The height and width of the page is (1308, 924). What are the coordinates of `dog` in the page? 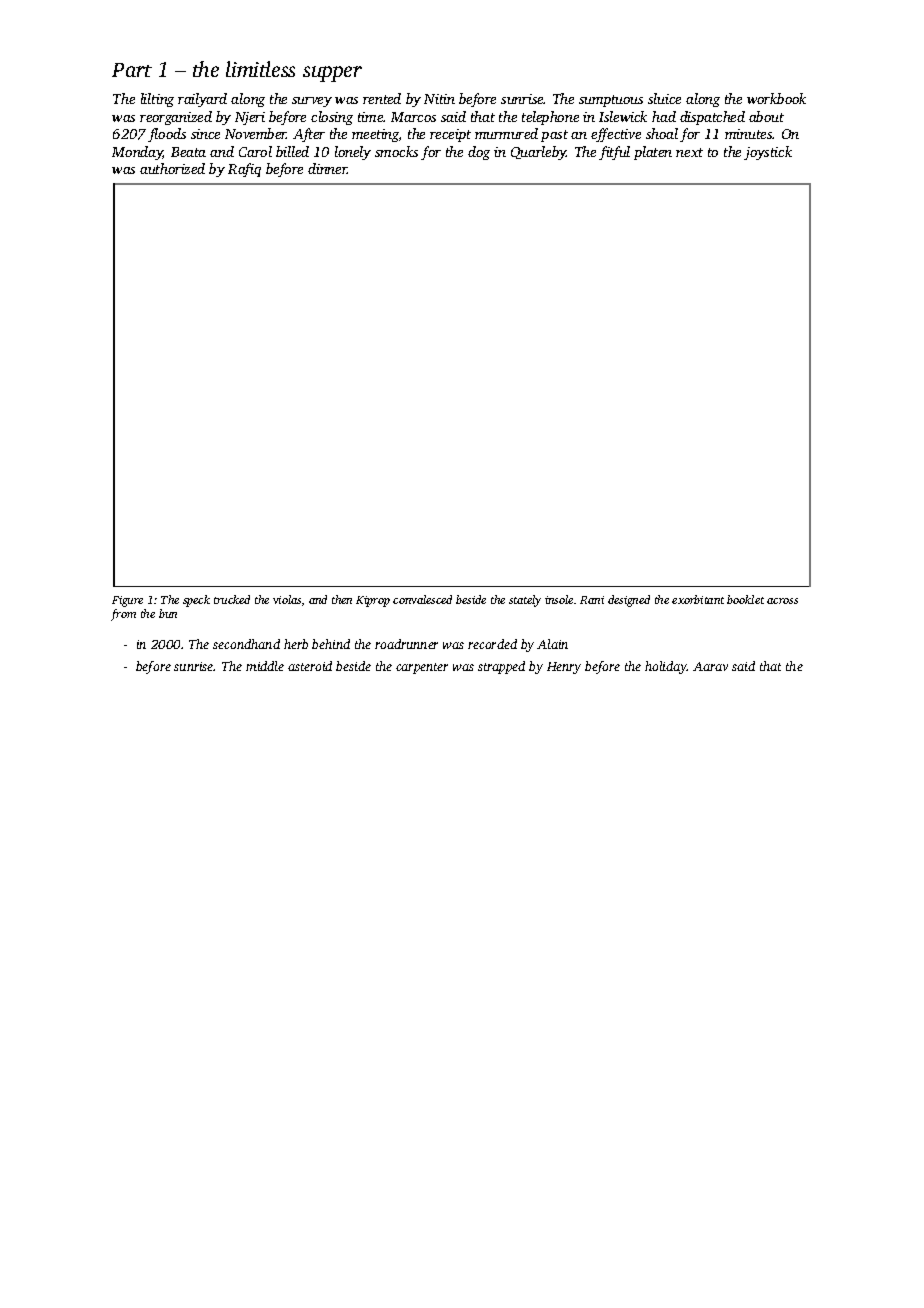 It's located at (479, 153).
